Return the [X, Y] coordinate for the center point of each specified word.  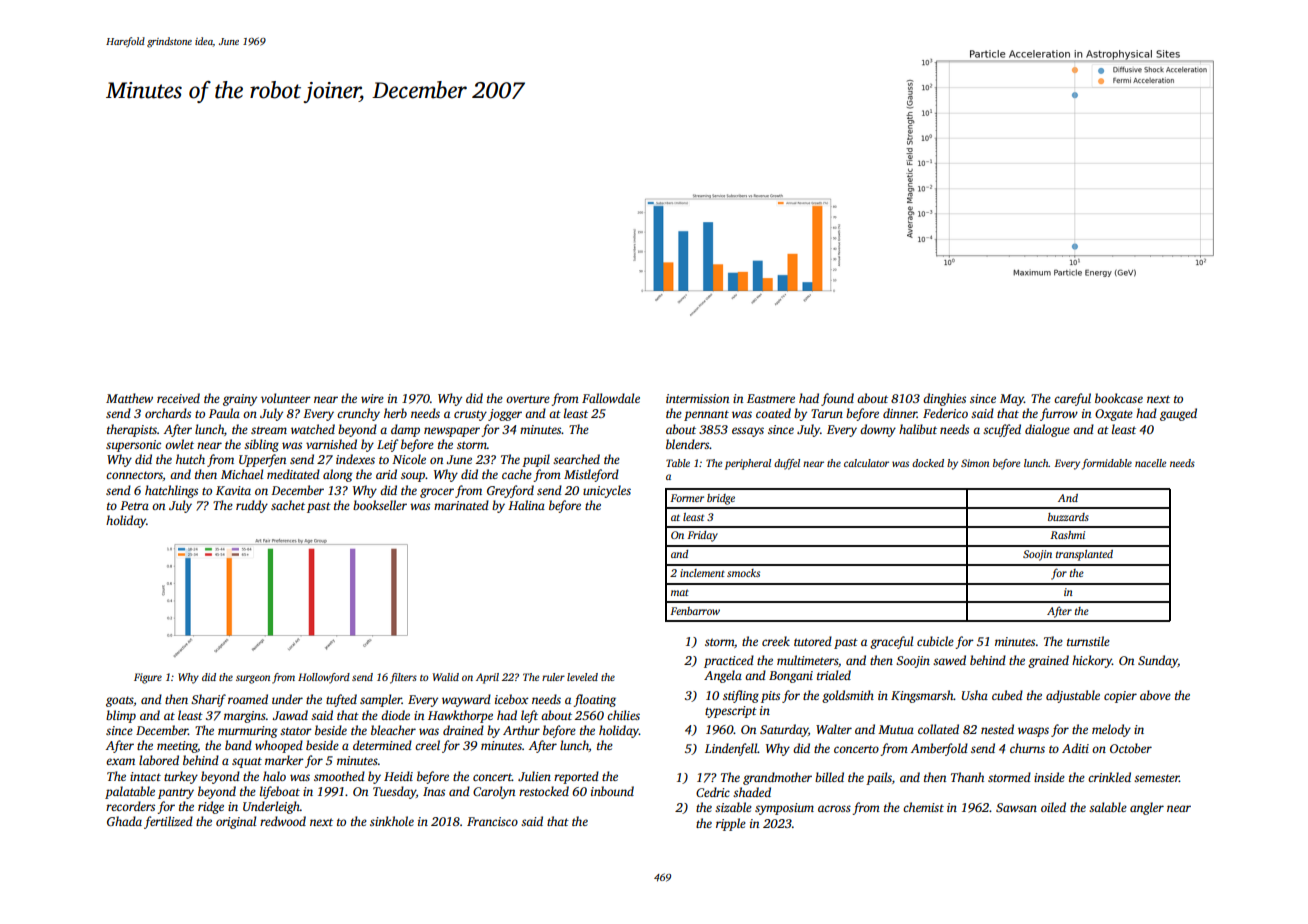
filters [403, 678]
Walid [446, 677]
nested [997, 729]
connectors [134, 475]
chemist [923, 807]
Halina [526, 505]
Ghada [124, 821]
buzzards [1068, 517]
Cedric [713, 792]
